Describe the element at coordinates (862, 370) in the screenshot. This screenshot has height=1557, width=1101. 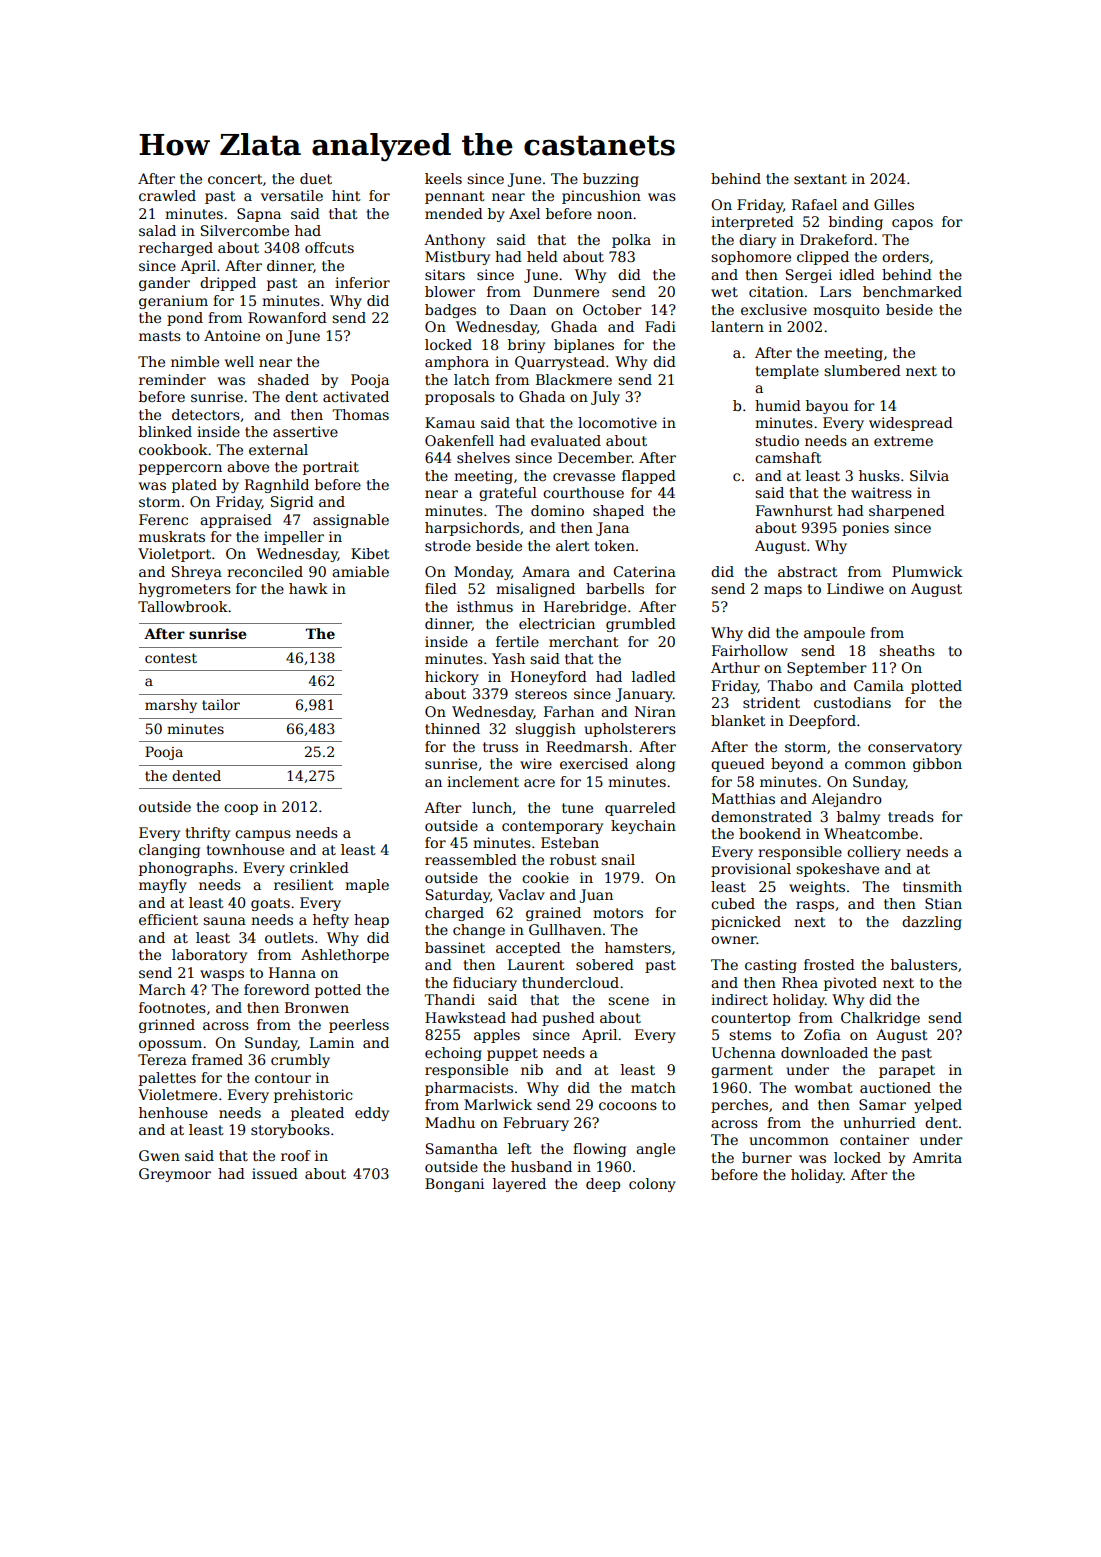
I see `slumbered` at that location.
